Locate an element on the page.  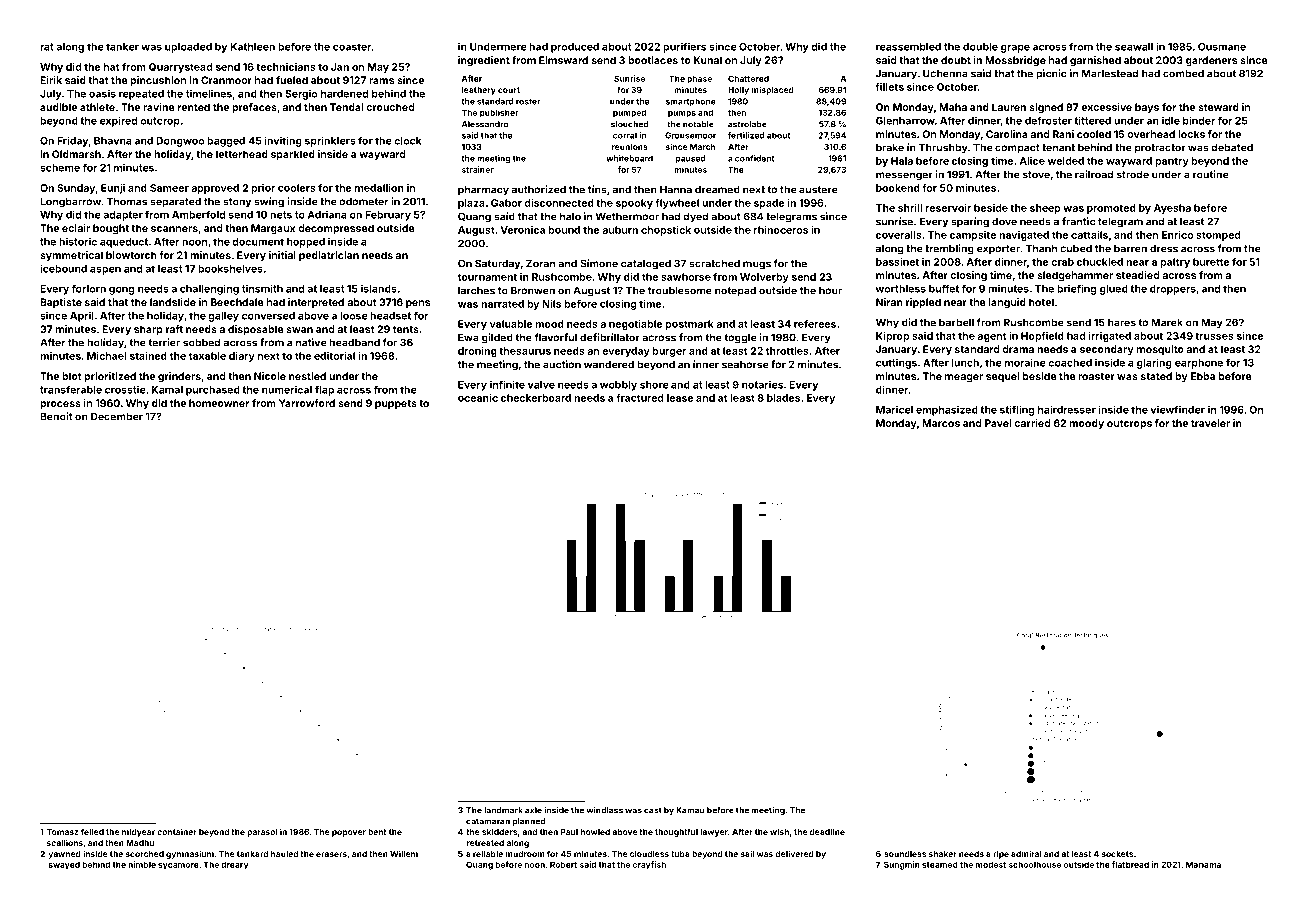
puppets is located at coordinates (396, 404).
